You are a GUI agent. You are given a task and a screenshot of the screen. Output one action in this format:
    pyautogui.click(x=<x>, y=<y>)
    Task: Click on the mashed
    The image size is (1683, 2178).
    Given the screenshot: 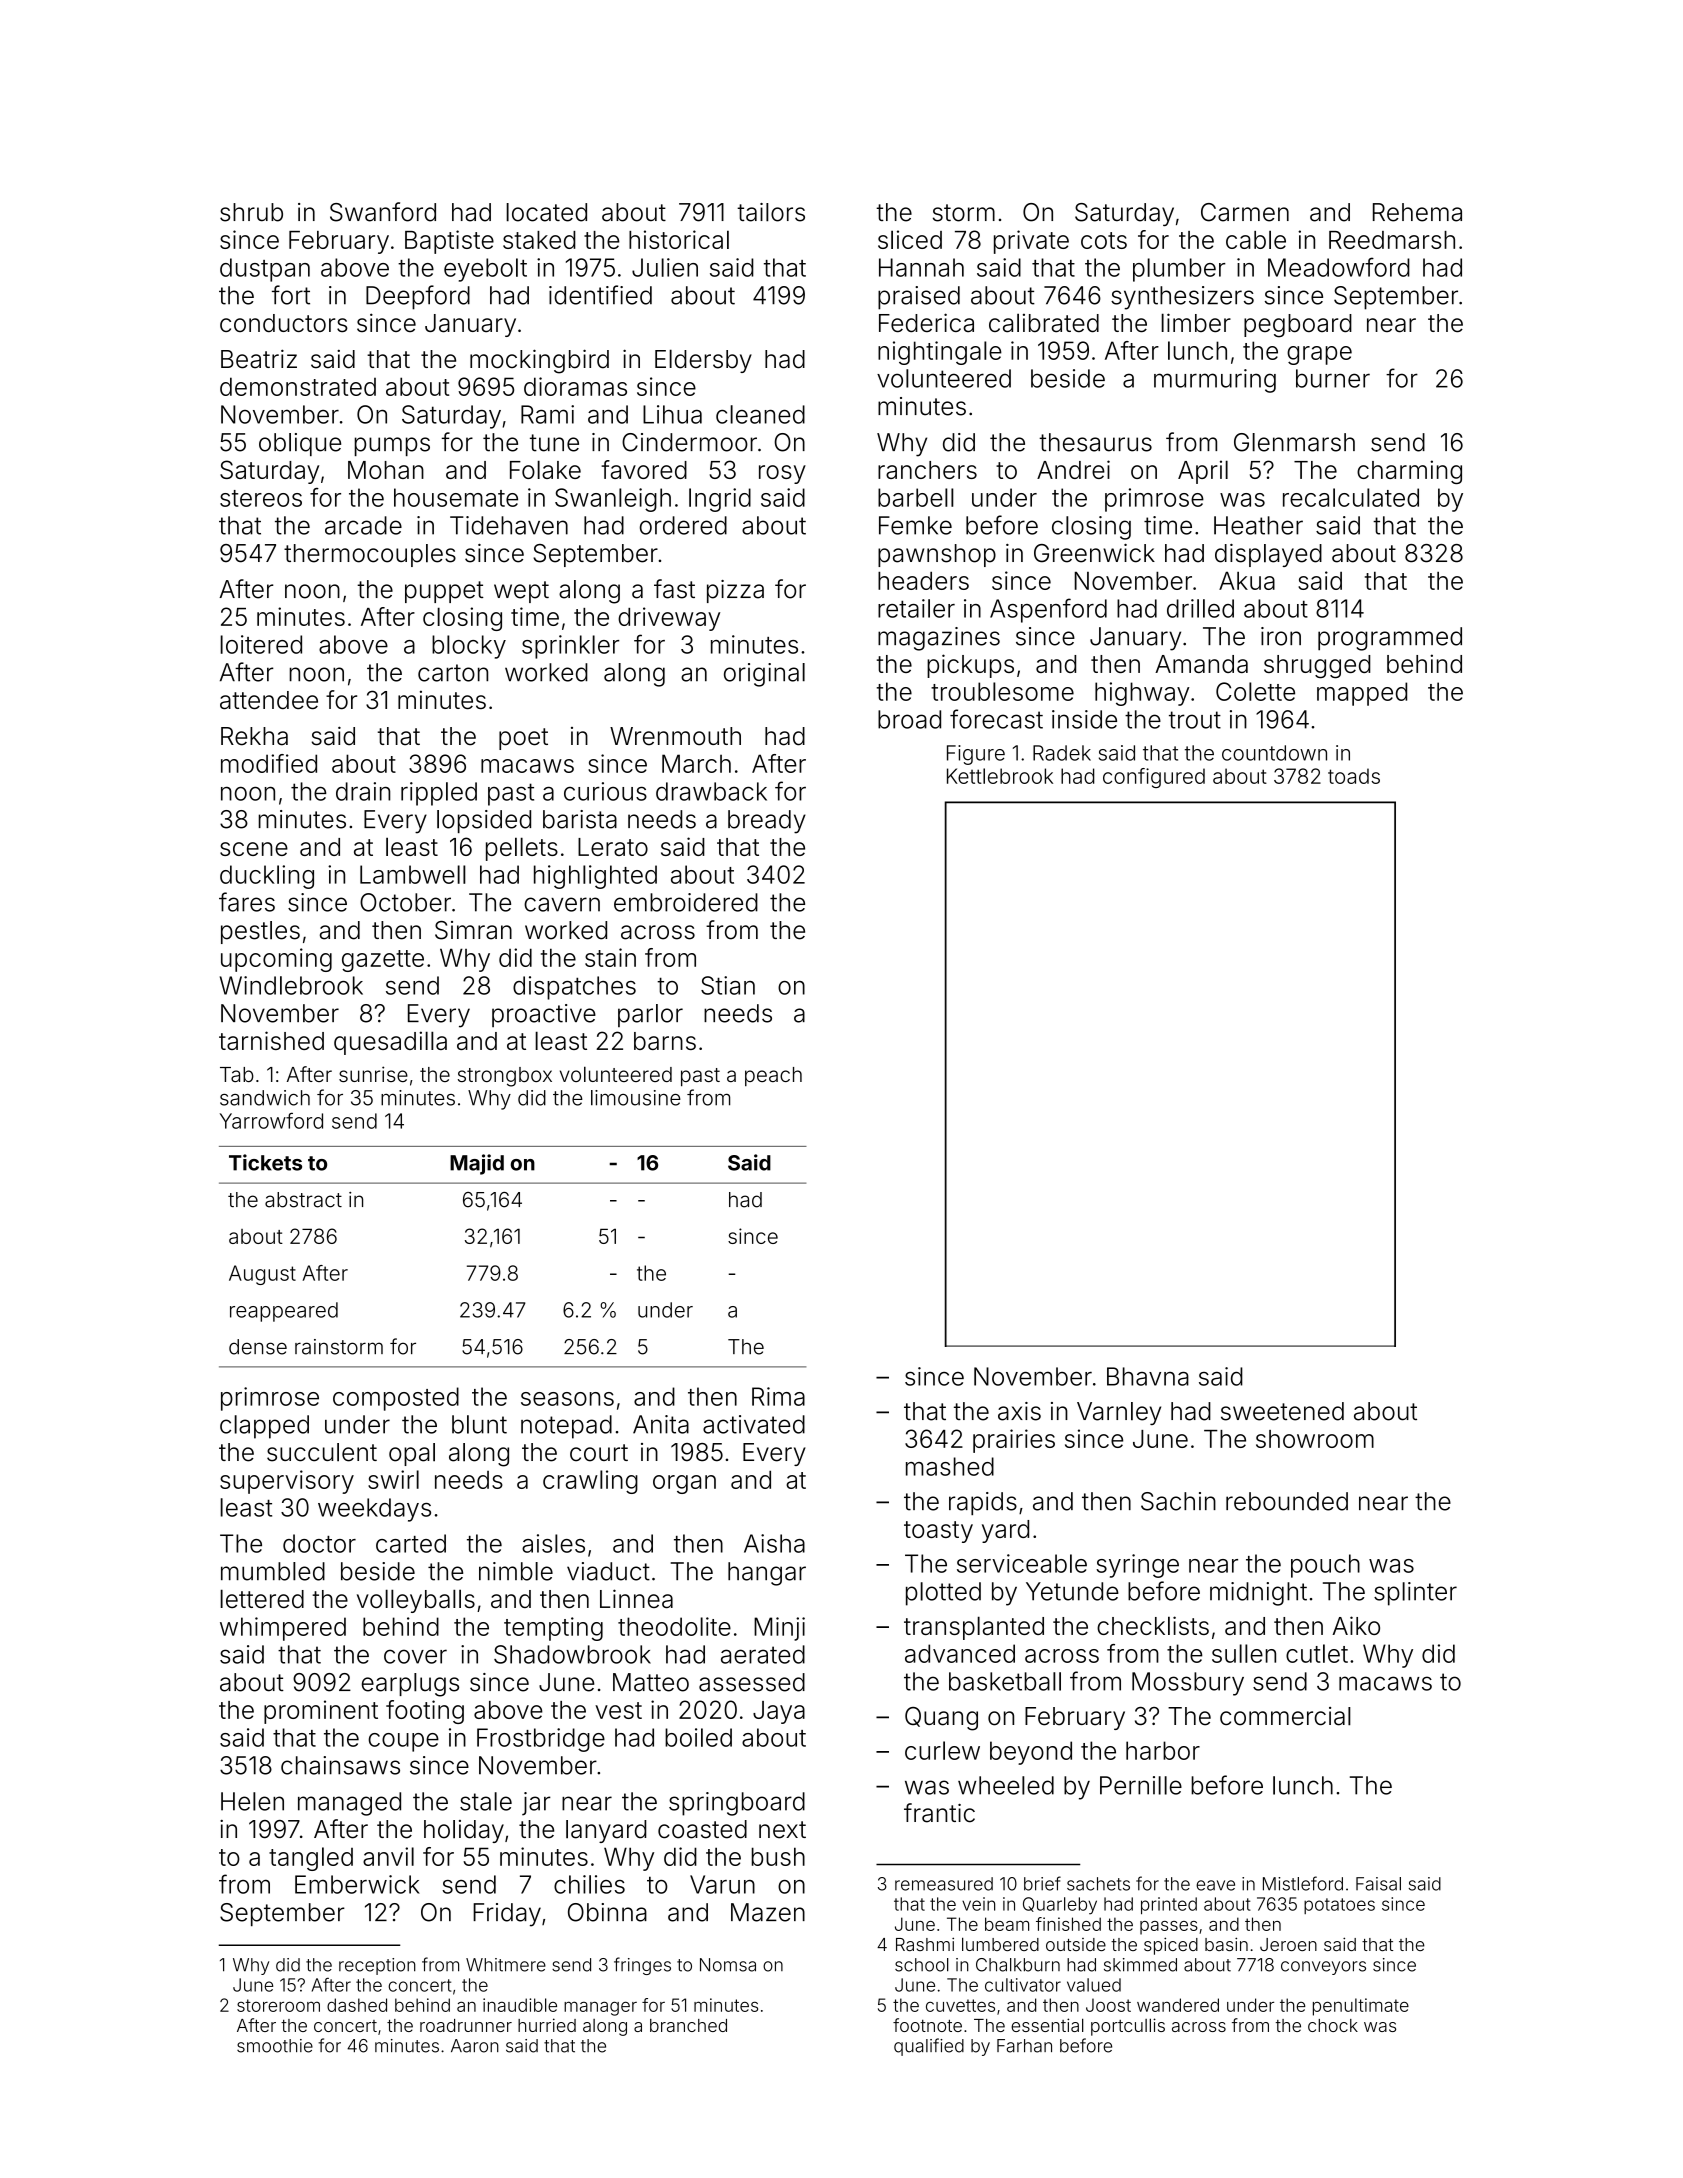 What is the action you would take?
    pyautogui.click(x=950, y=1466)
